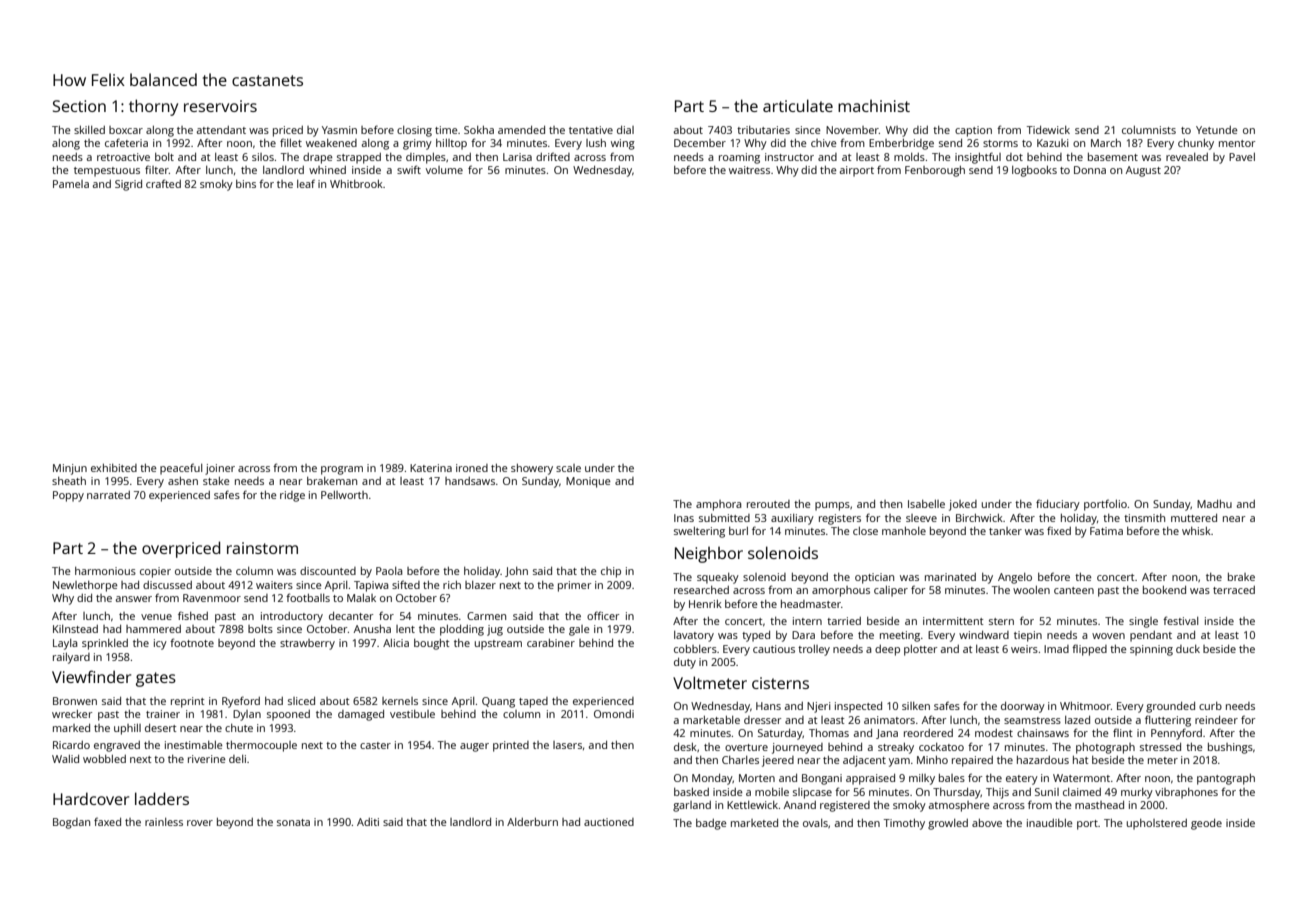 The image size is (1308, 924). Describe the element at coordinates (1214, 504) in the screenshot. I see `Madhu` at that location.
